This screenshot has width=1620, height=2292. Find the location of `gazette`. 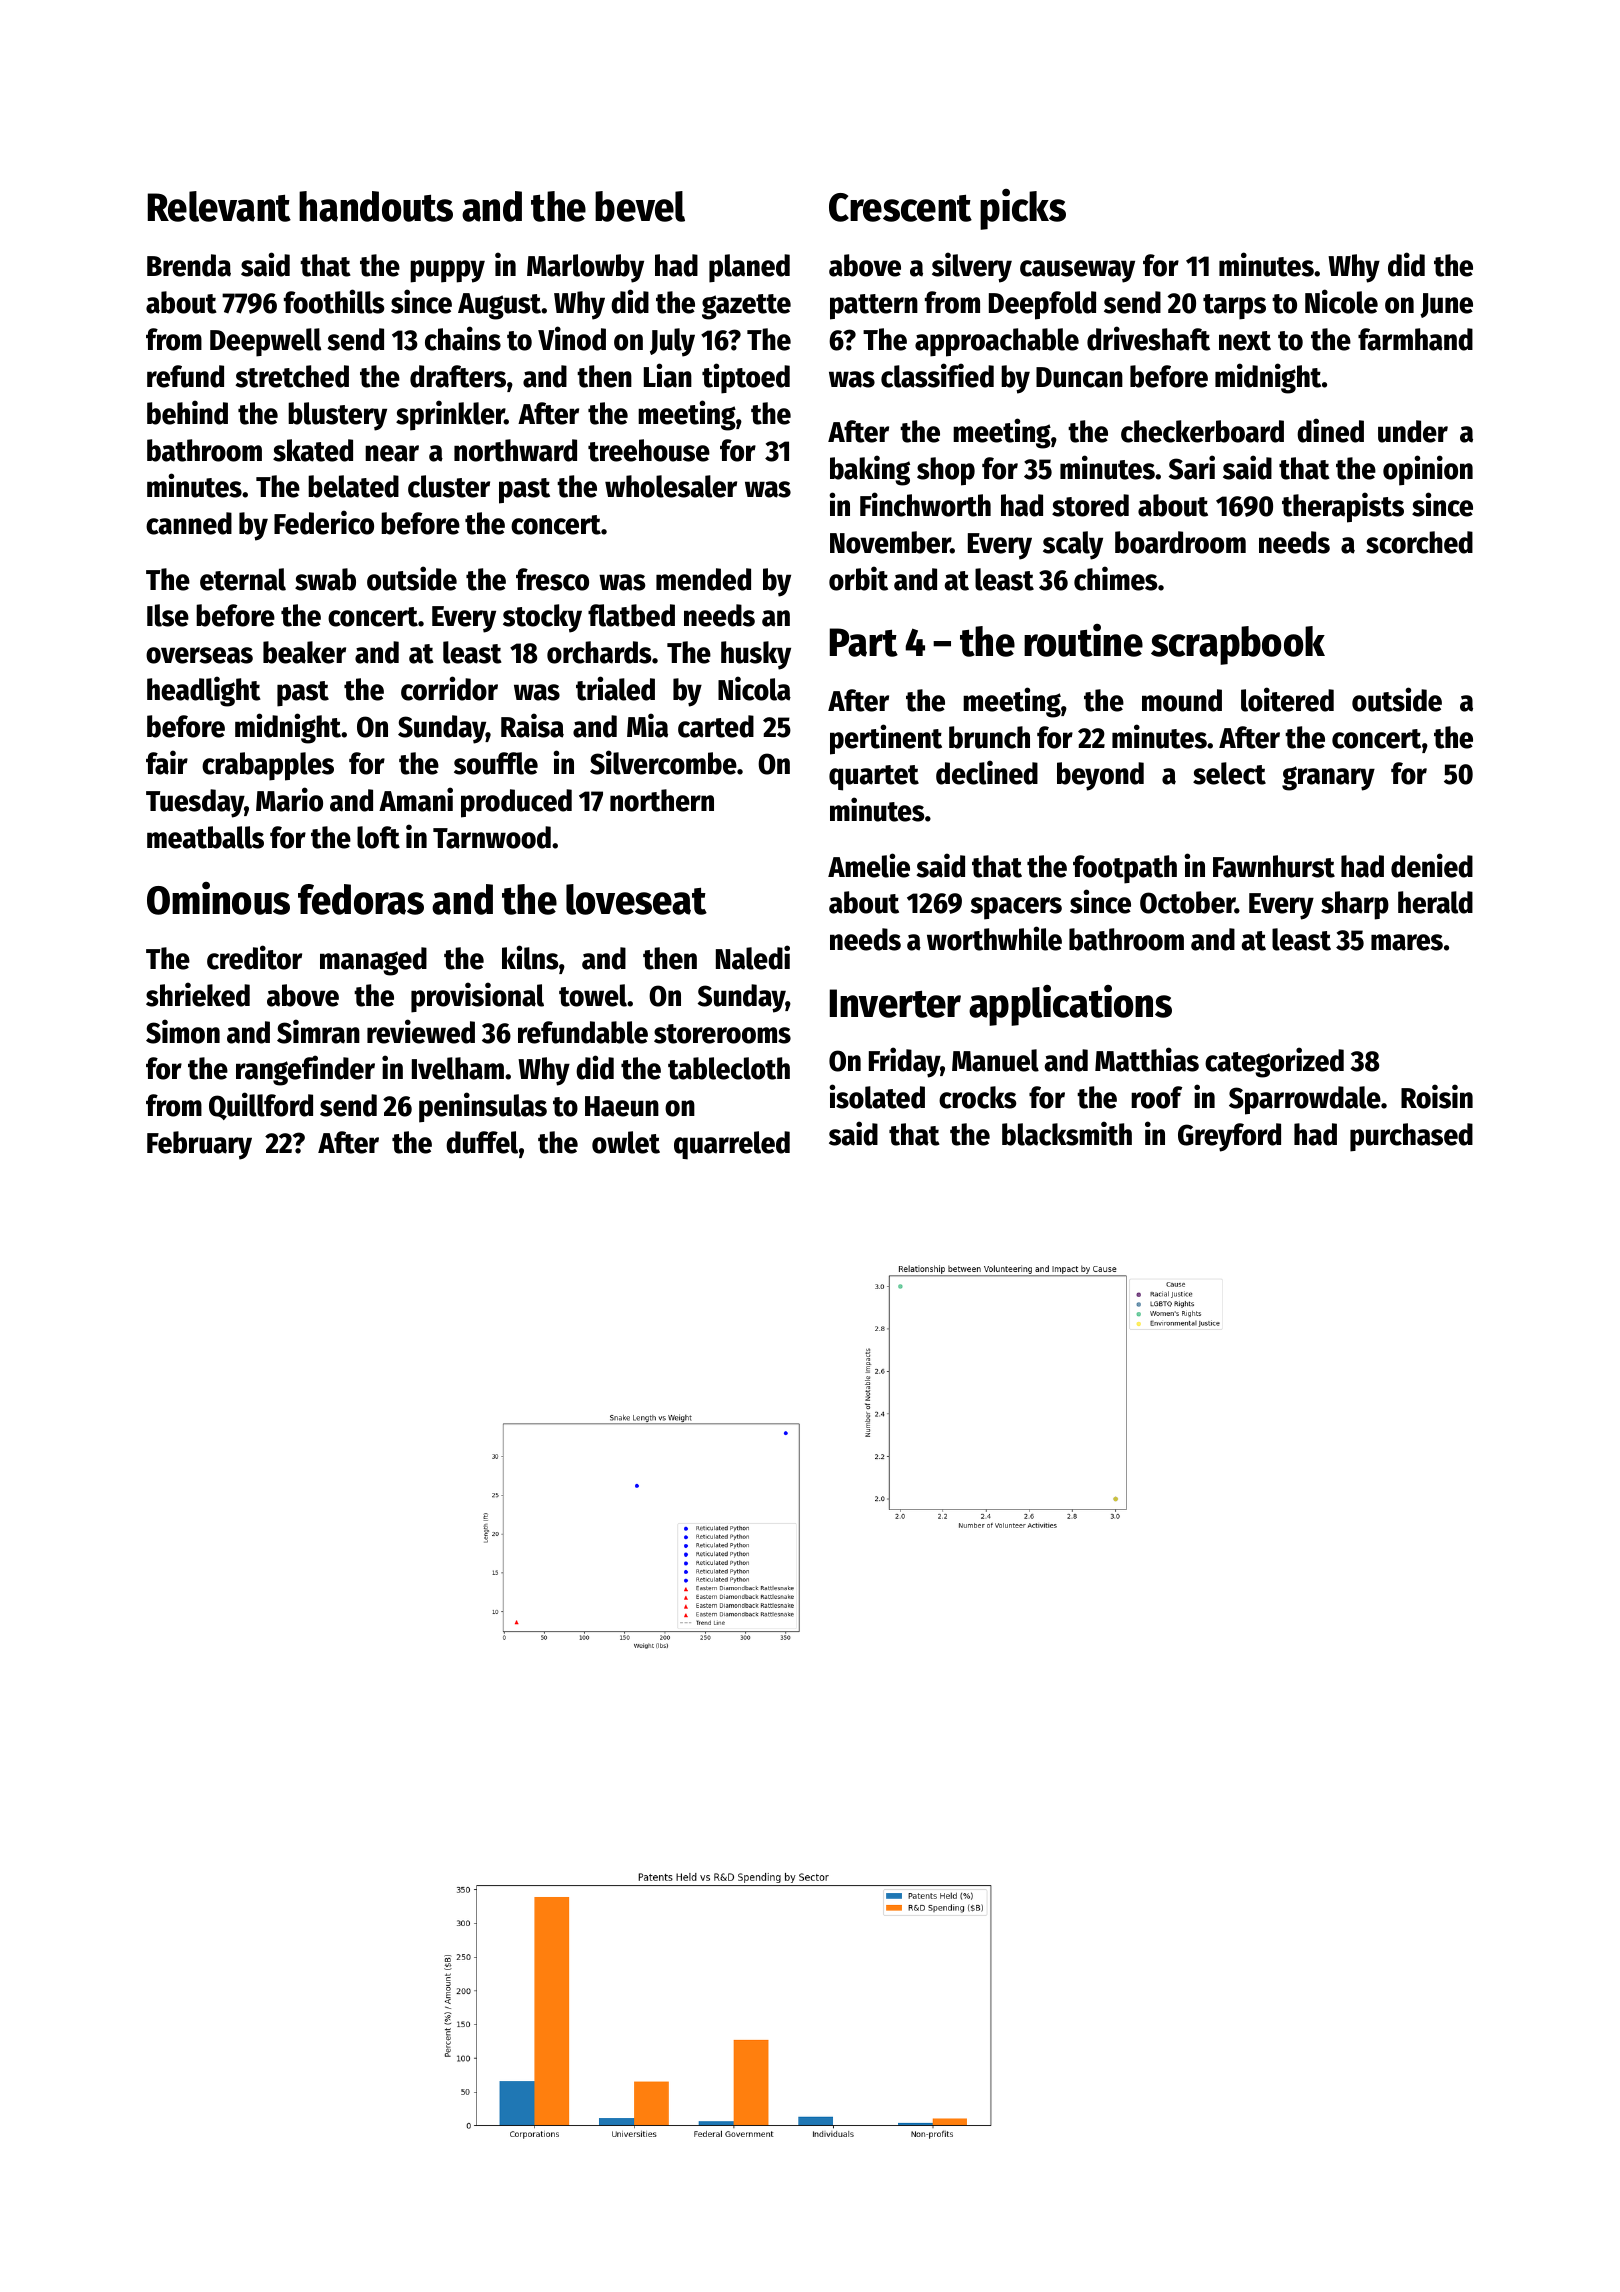

gazette is located at coordinates (746, 307).
